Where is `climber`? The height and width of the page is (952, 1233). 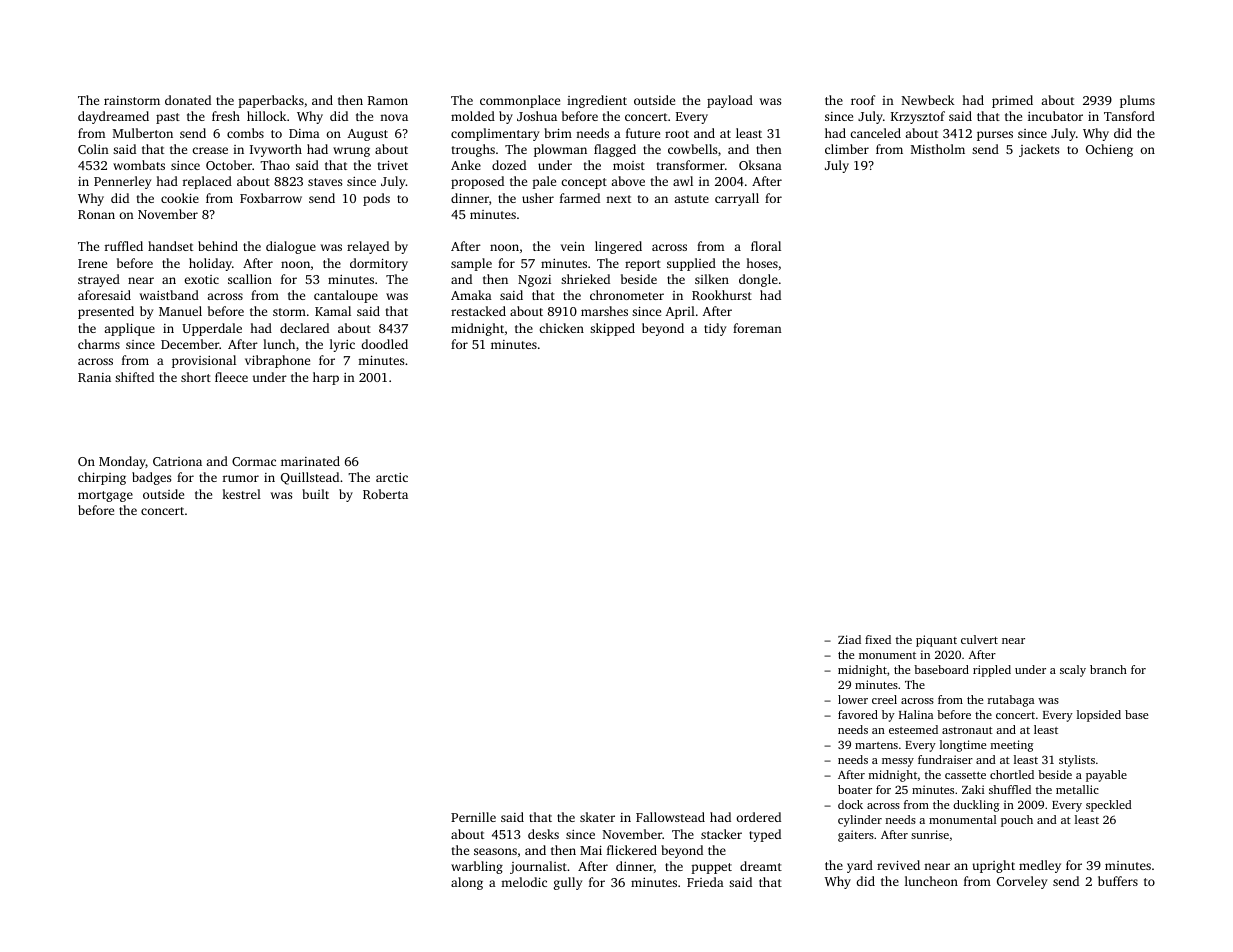
climber is located at coordinates (847, 149).
